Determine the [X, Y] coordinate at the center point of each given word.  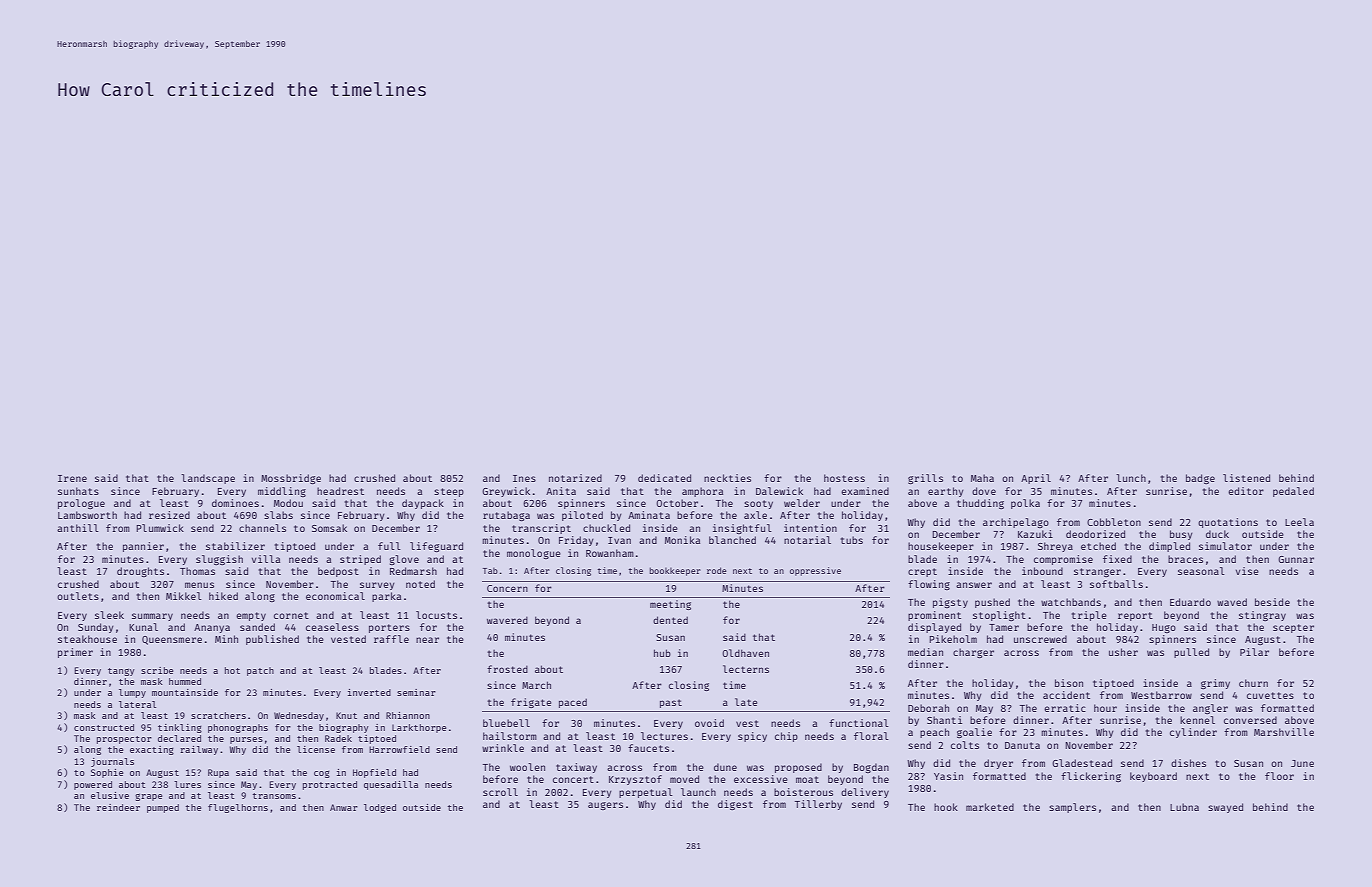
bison [1069, 683]
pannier [143, 547]
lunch [1131, 478]
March [536, 685]
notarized [575, 478]
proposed [798, 768]
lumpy [132, 693]
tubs [852, 540]
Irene [72, 478]
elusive [110, 795]
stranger [1097, 572]
